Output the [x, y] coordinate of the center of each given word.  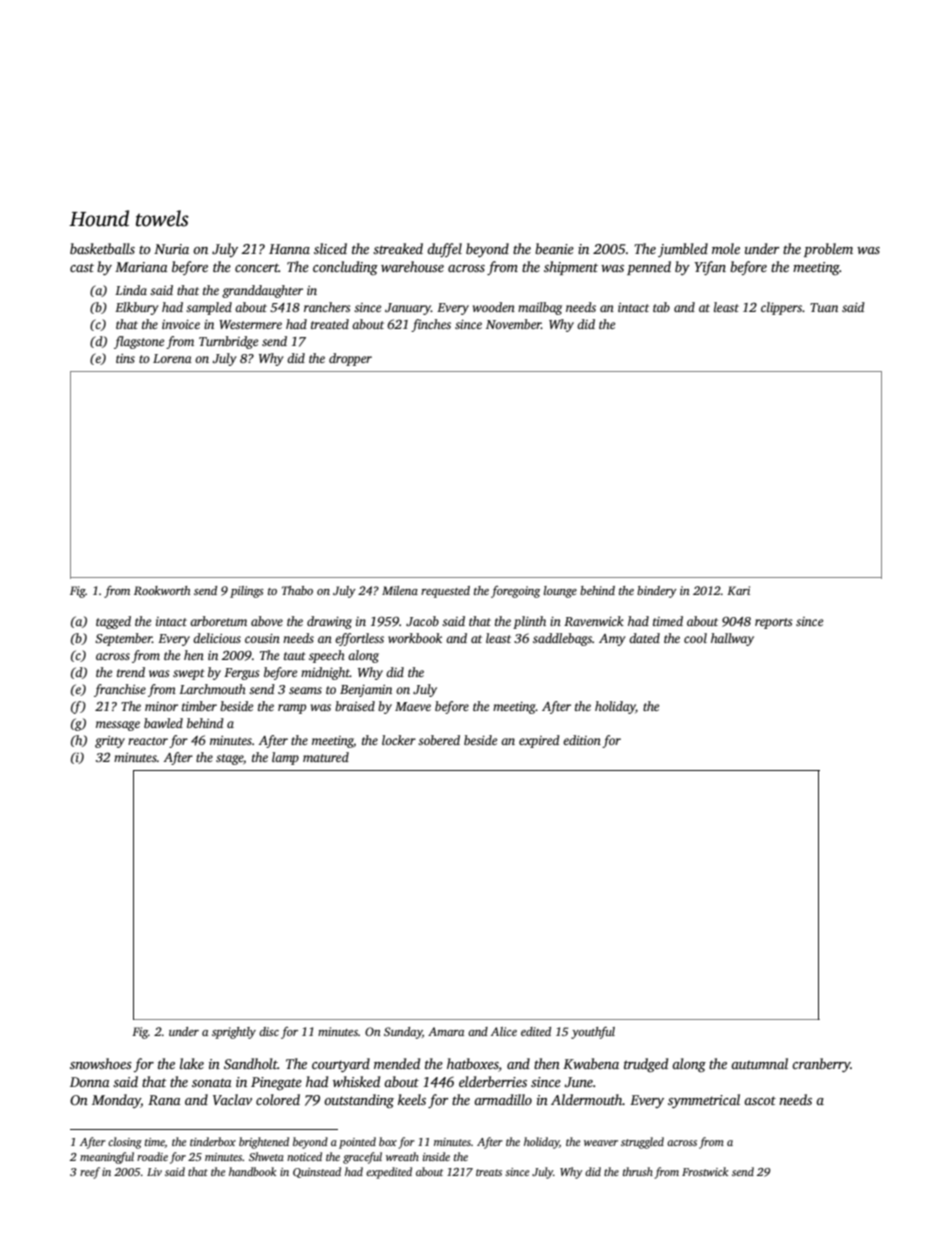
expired [539, 741]
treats [489, 1172]
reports [773, 623]
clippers [781, 308]
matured [326, 757]
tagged [113, 622]
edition [582, 740]
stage [229, 759]
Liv [154, 1172]
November [513, 324]
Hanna [289, 249]
